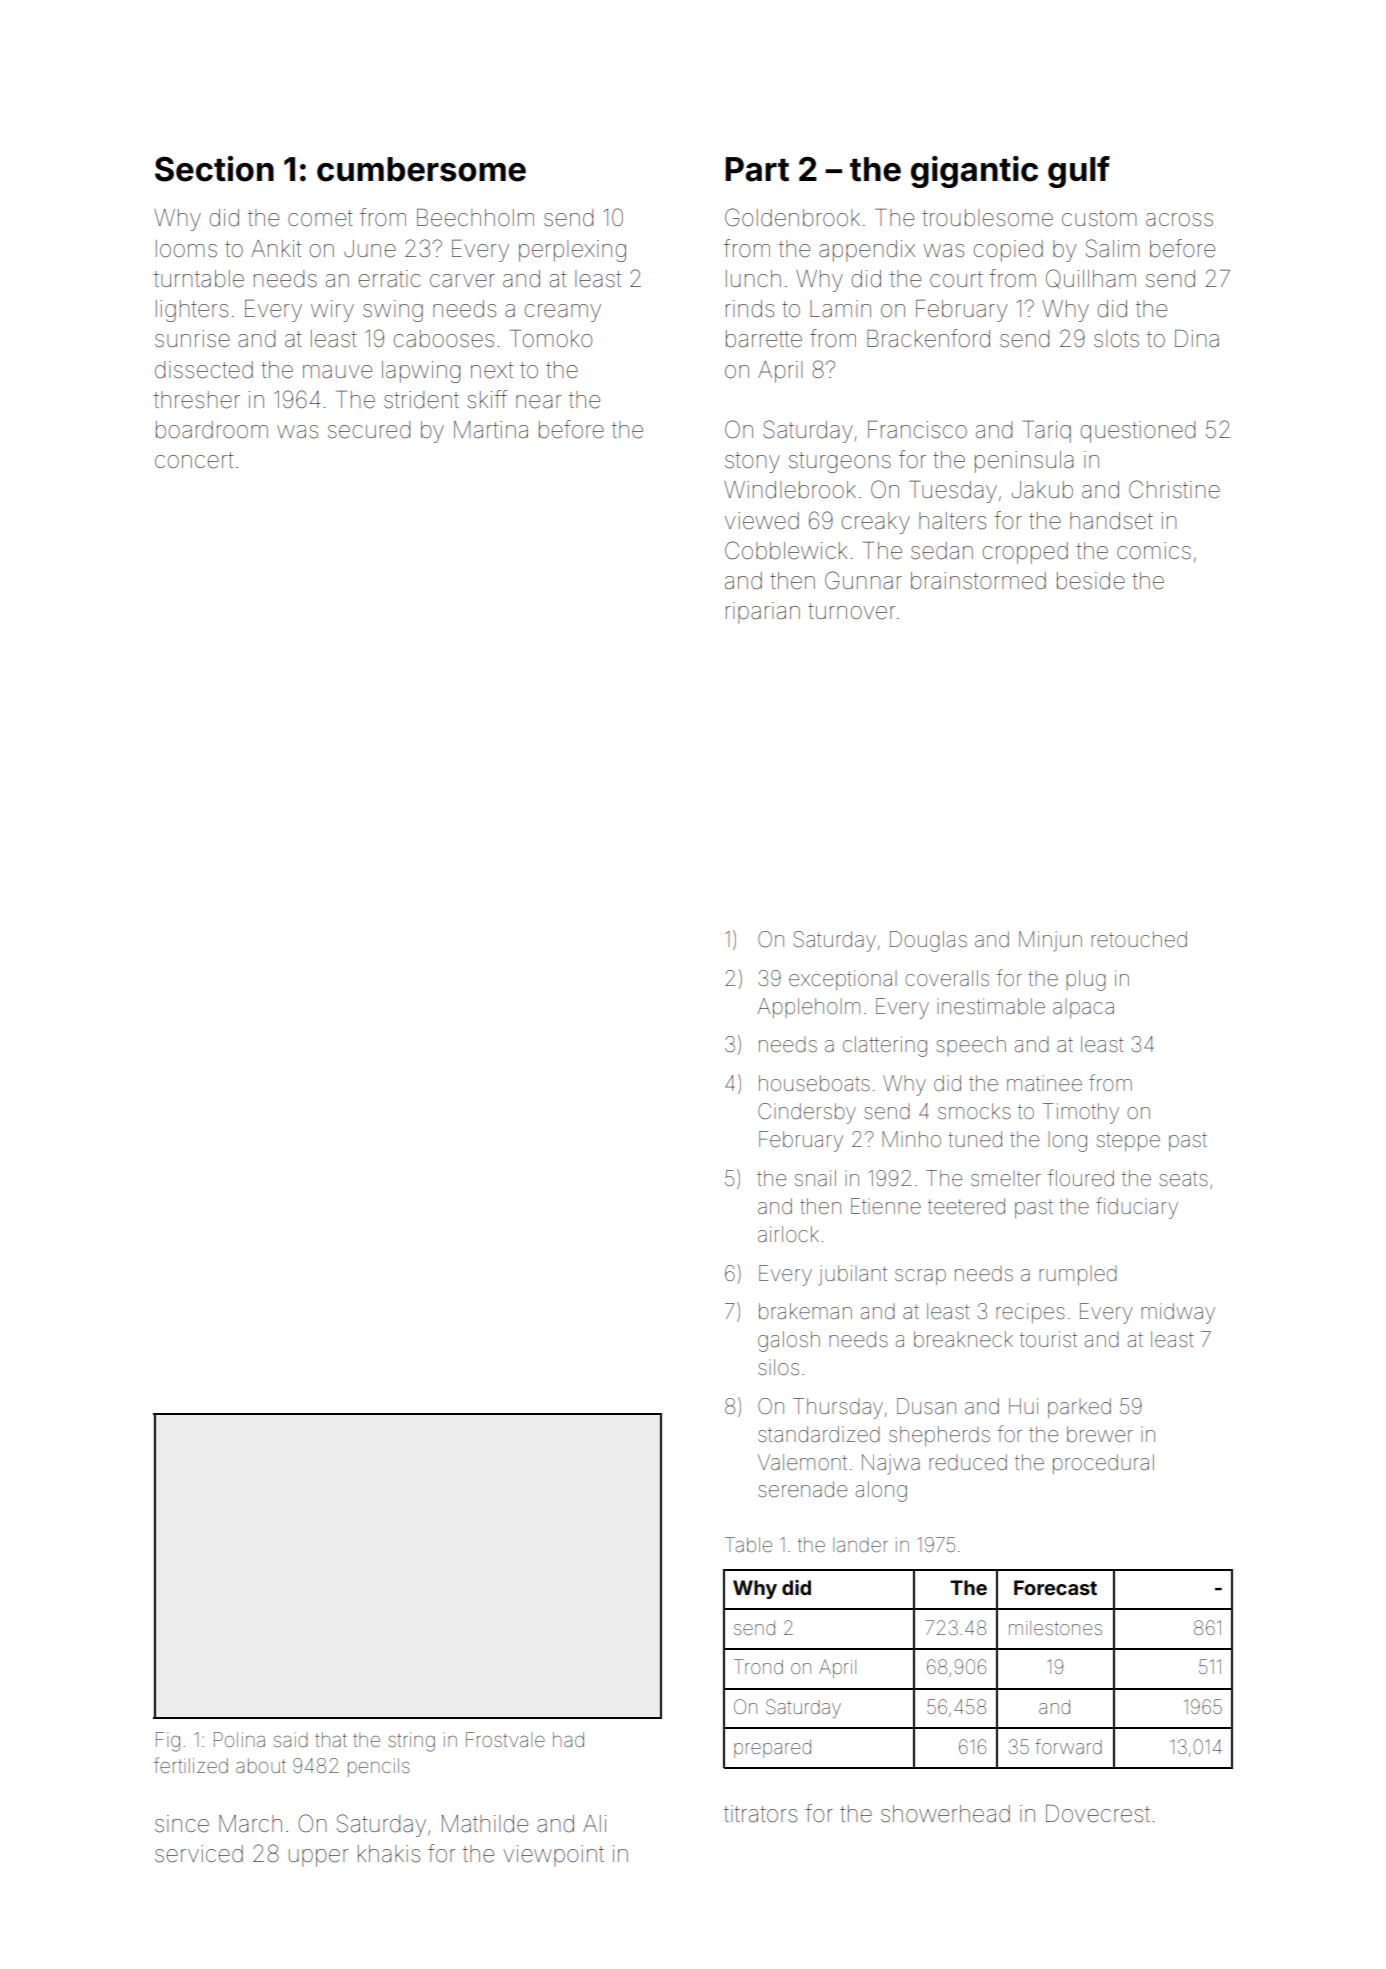 The image size is (1386, 1969). Describe the element at coordinates (553, 1856) in the screenshot. I see `viewpoint` at that location.
